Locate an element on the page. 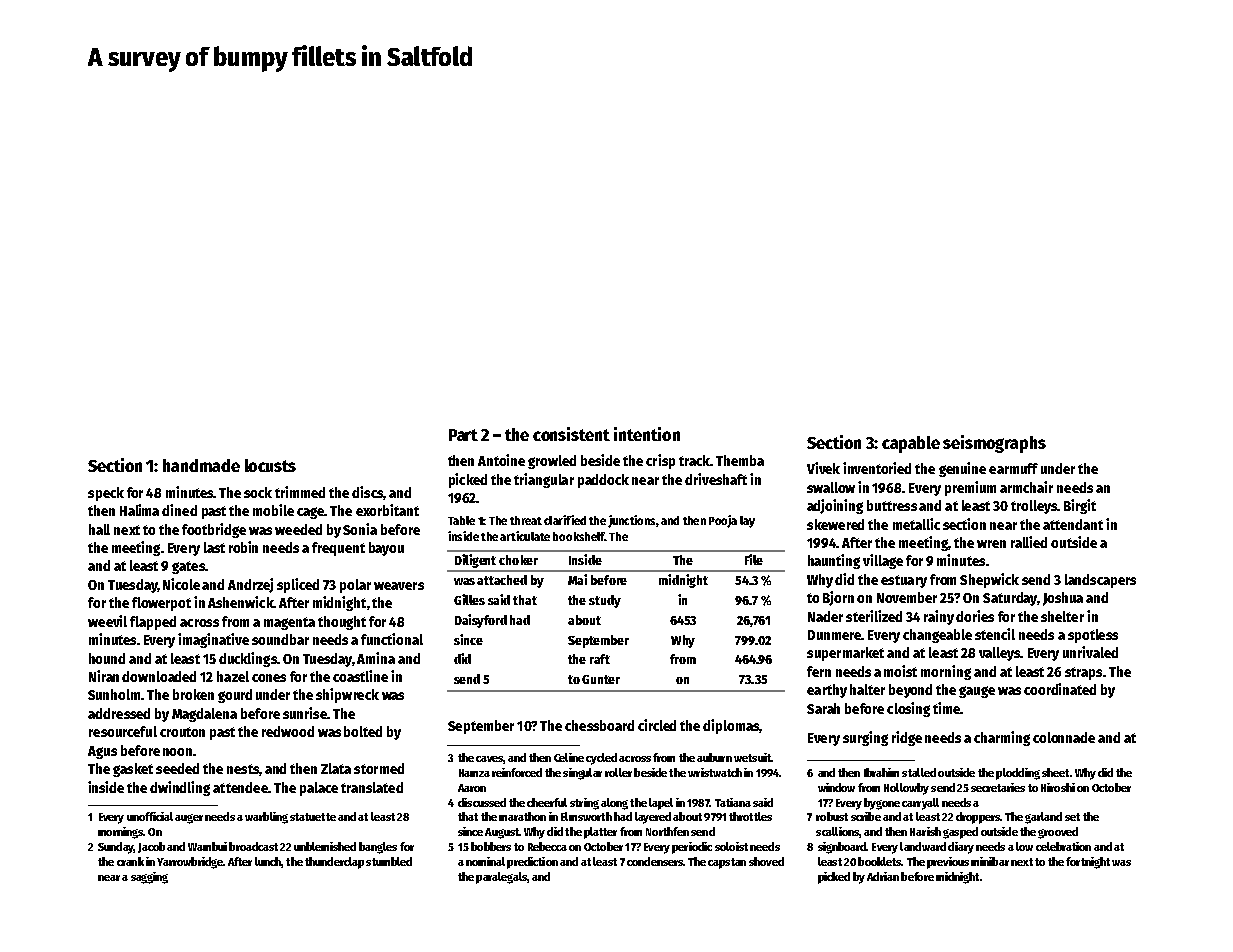 This image has height=952, width=1233. caves is located at coordinates (489, 759).
